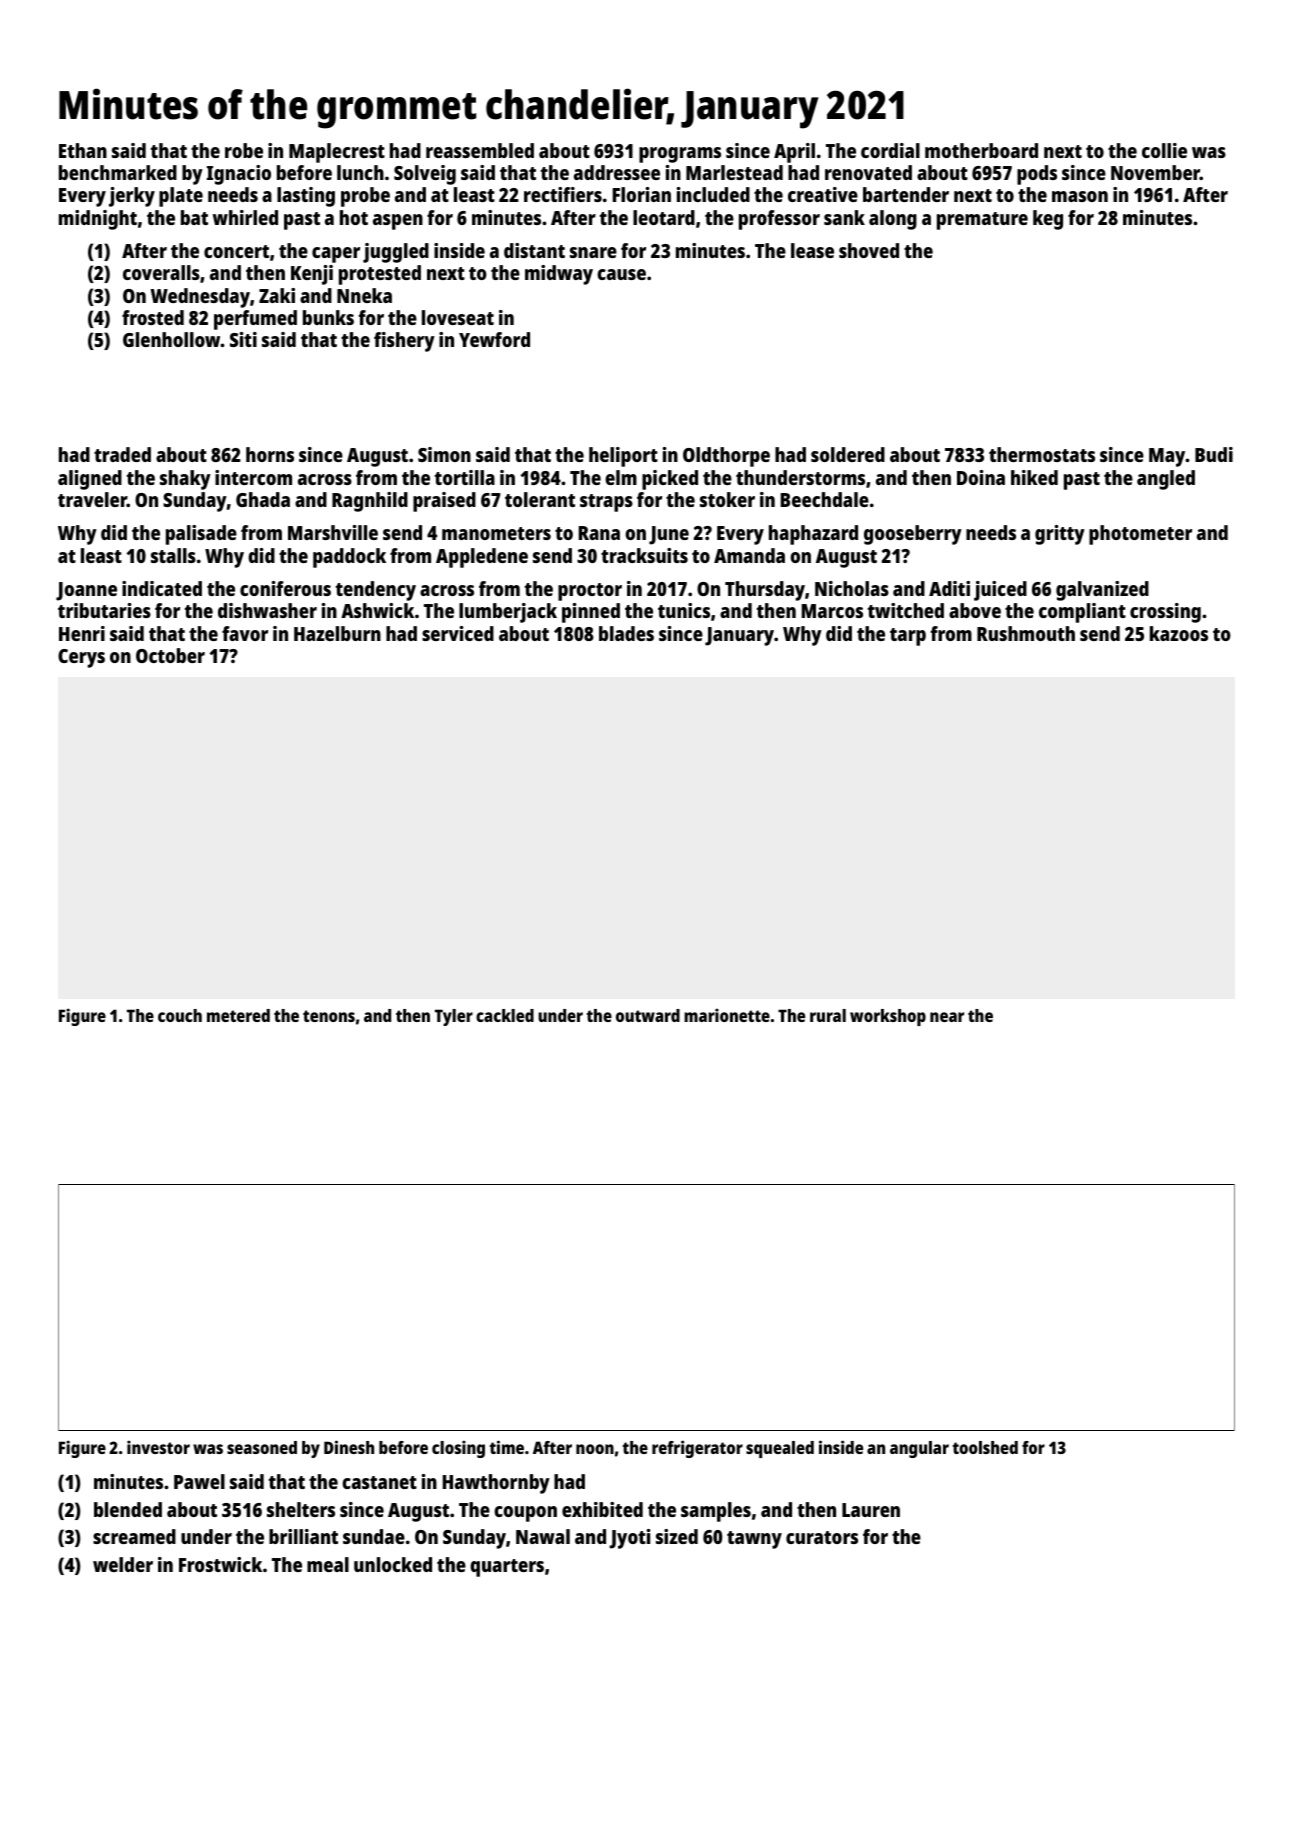 Image resolution: width=1293 pixels, height=1828 pixels. I want to click on meal, so click(328, 1564).
